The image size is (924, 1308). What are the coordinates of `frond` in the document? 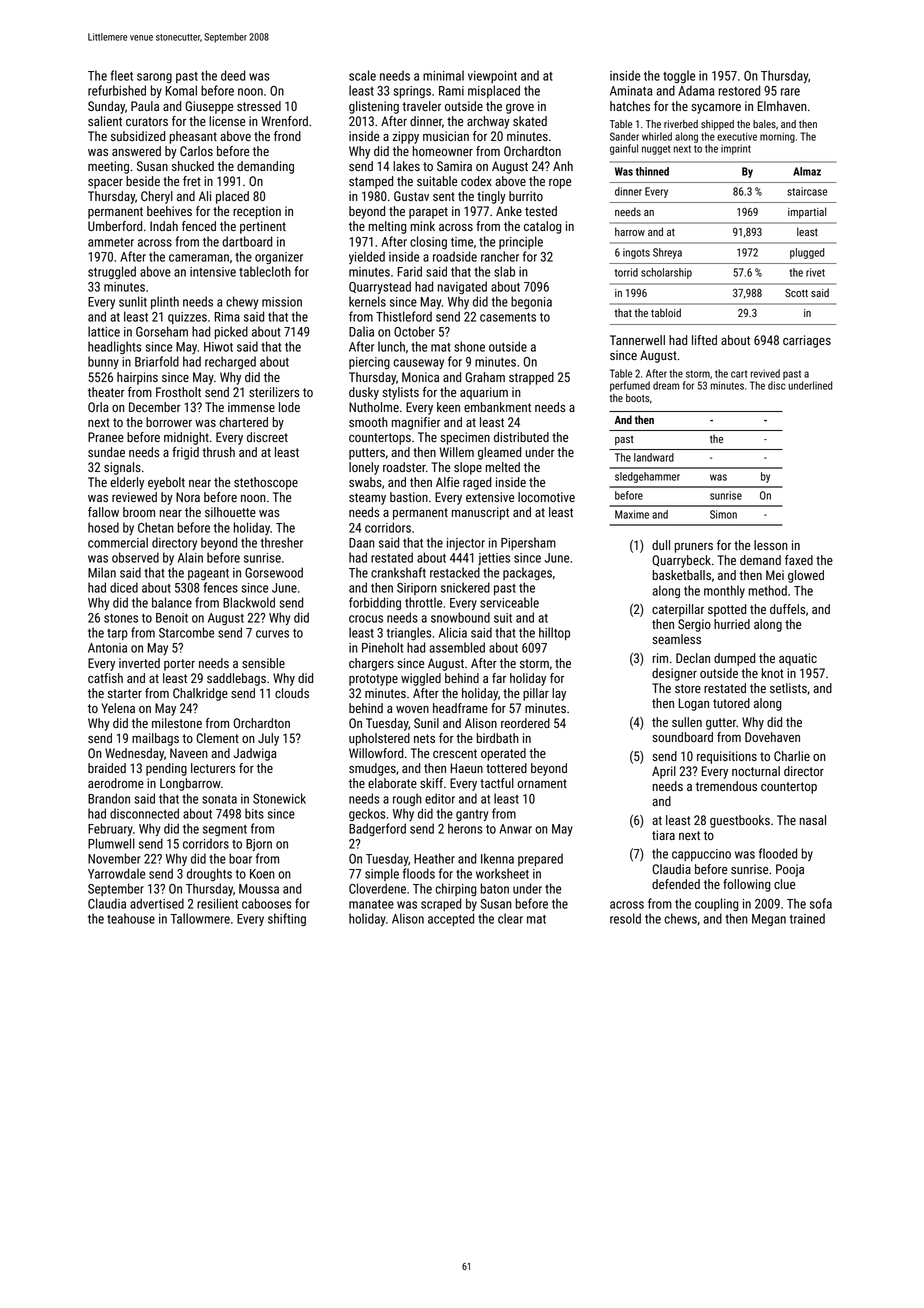 It's located at (287, 136).
